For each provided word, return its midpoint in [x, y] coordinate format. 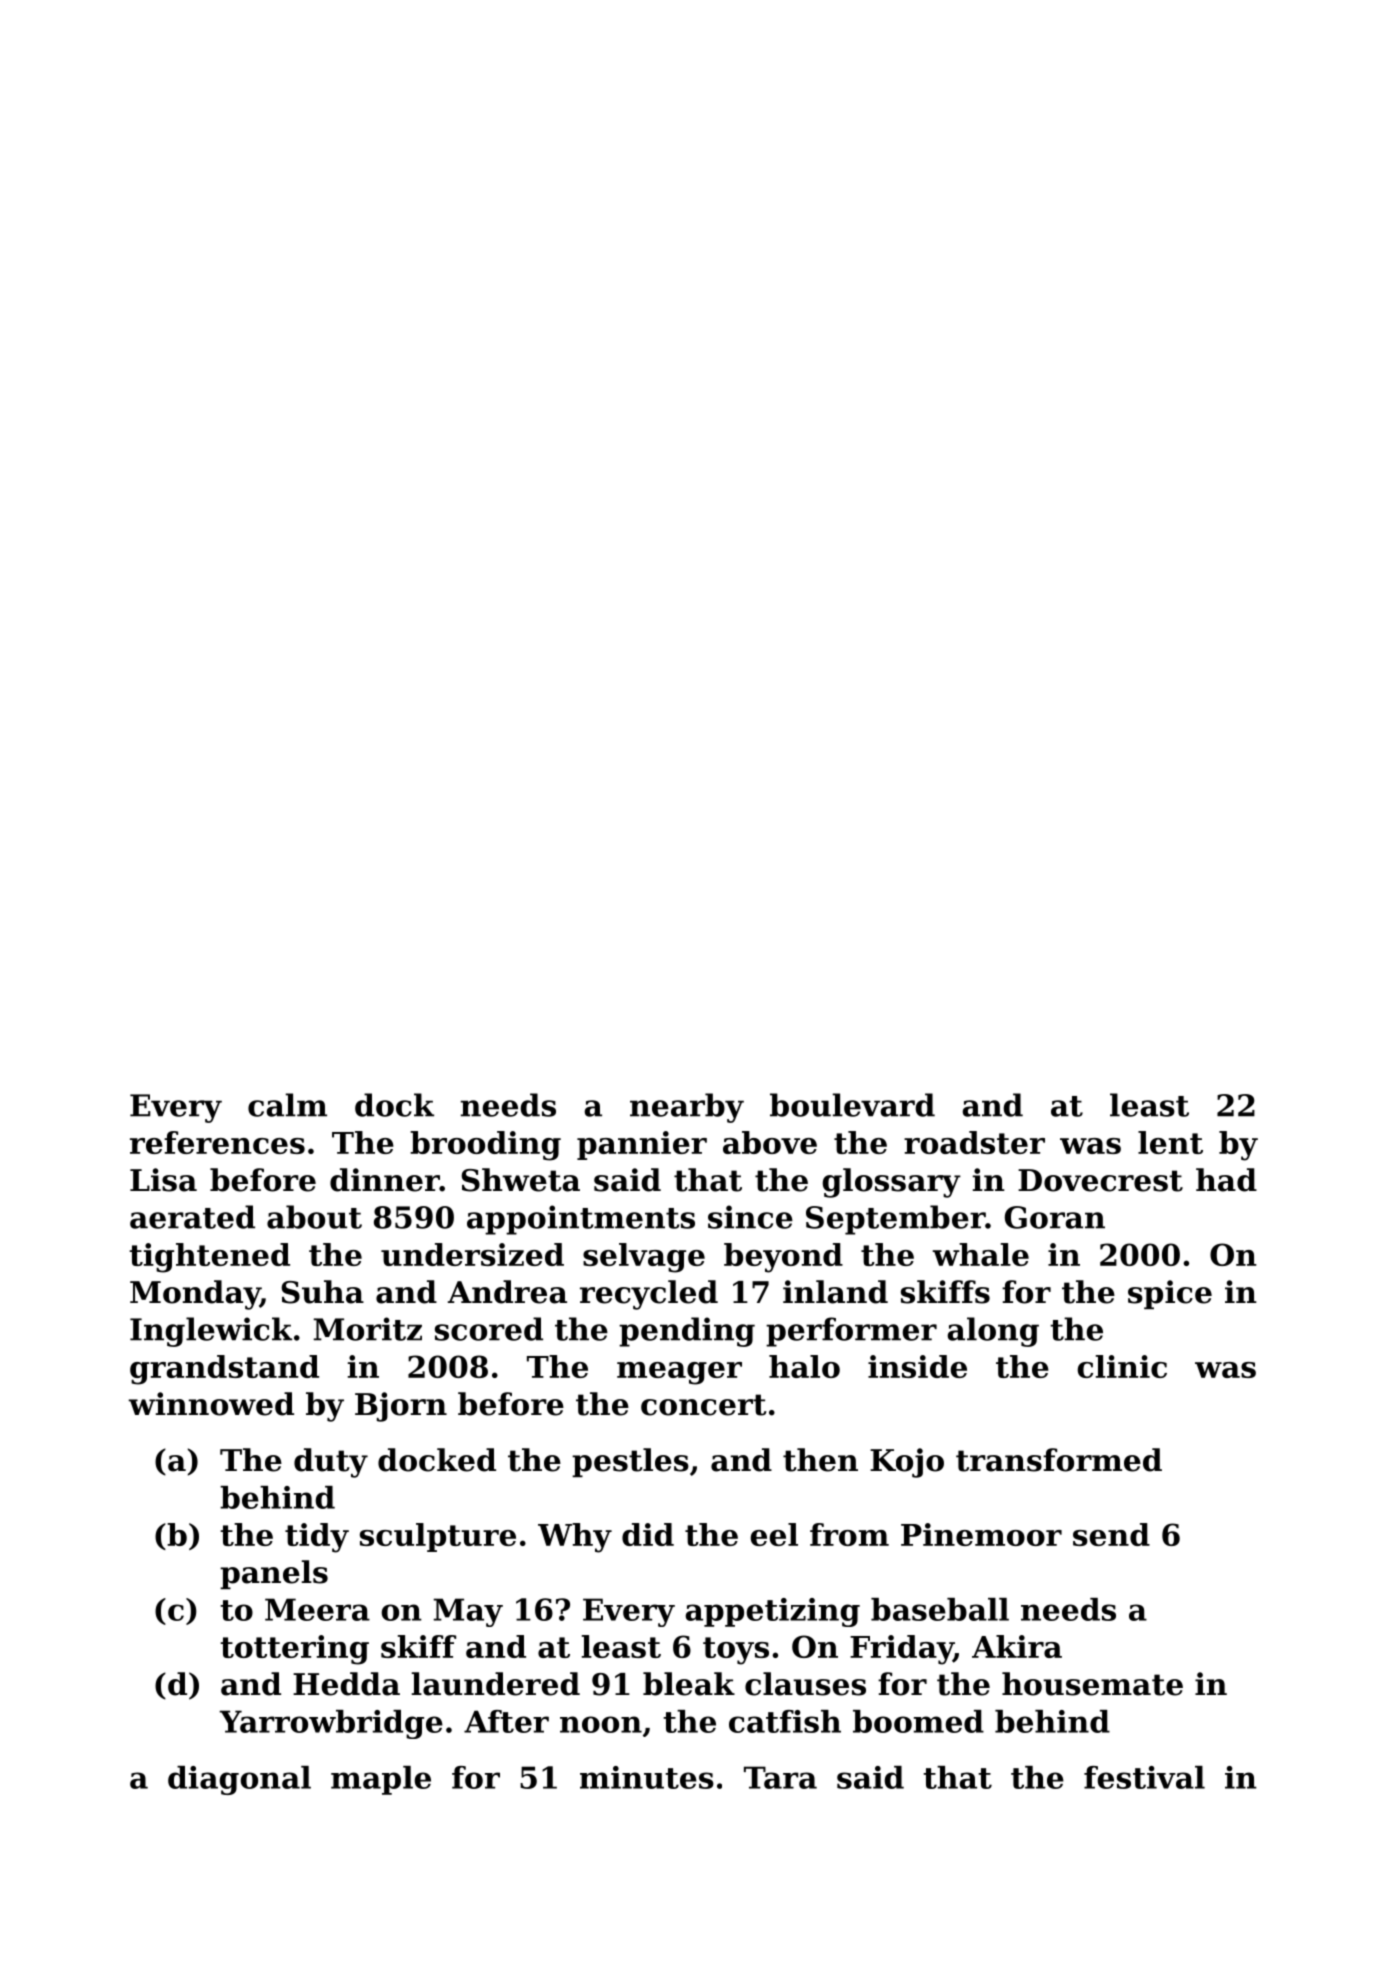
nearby [687, 1108]
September [895, 1220]
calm [287, 1105]
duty [331, 1463]
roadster [974, 1142]
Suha [322, 1292]
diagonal [239, 1780]
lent [1170, 1142]
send [1111, 1534]
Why [575, 1538]
